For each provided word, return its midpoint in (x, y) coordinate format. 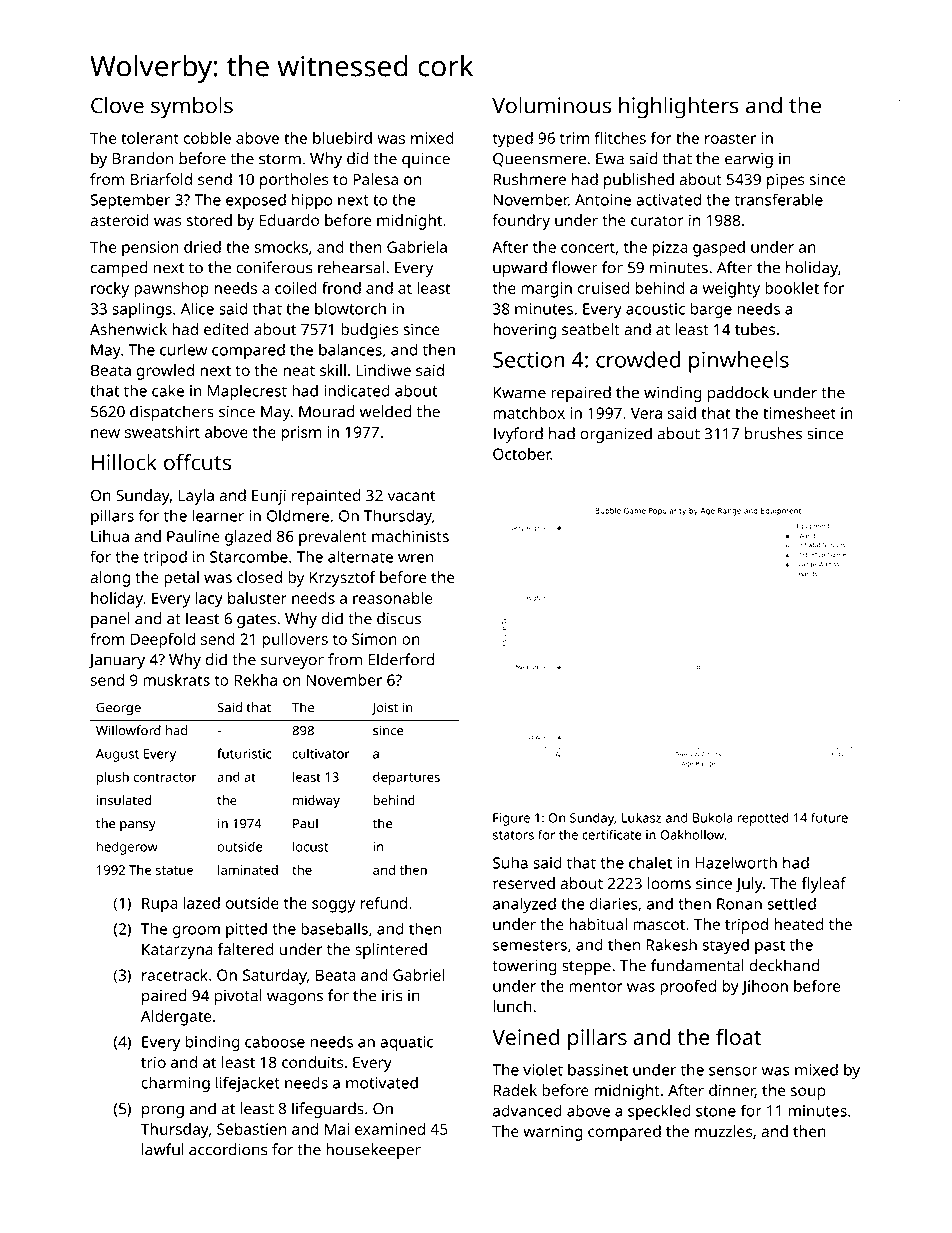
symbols (192, 108)
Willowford (128, 730)
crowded (638, 359)
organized (616, 435)
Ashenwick (128, 329)
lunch (512, 1006)
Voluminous (551, 105)
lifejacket (248, 1084)
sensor (733, 1071)
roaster (730, 138)
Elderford (401, 659)
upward (520, 269)
